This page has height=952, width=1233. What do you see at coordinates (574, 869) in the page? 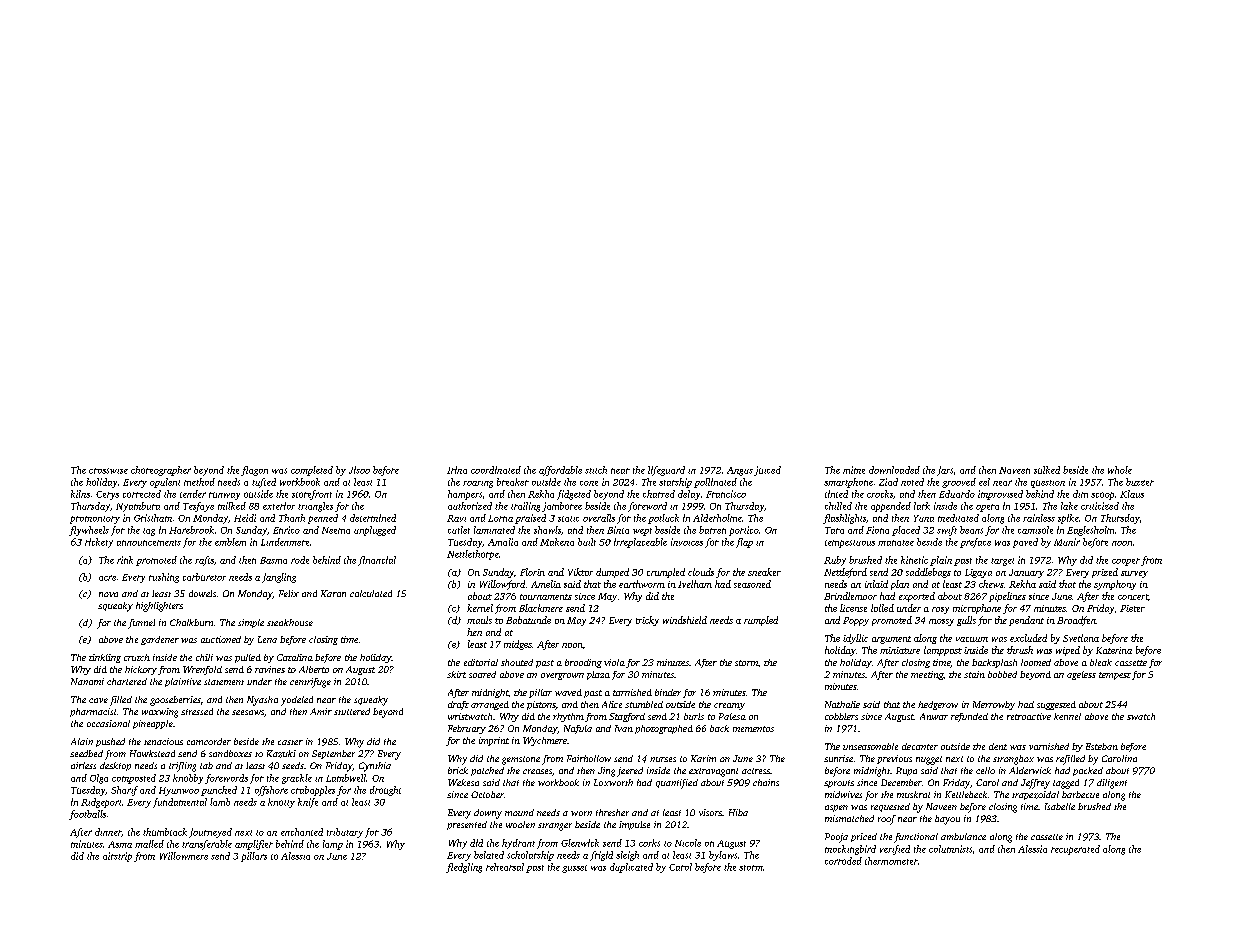
I see `gusset` at bounding box center [574, 869].
